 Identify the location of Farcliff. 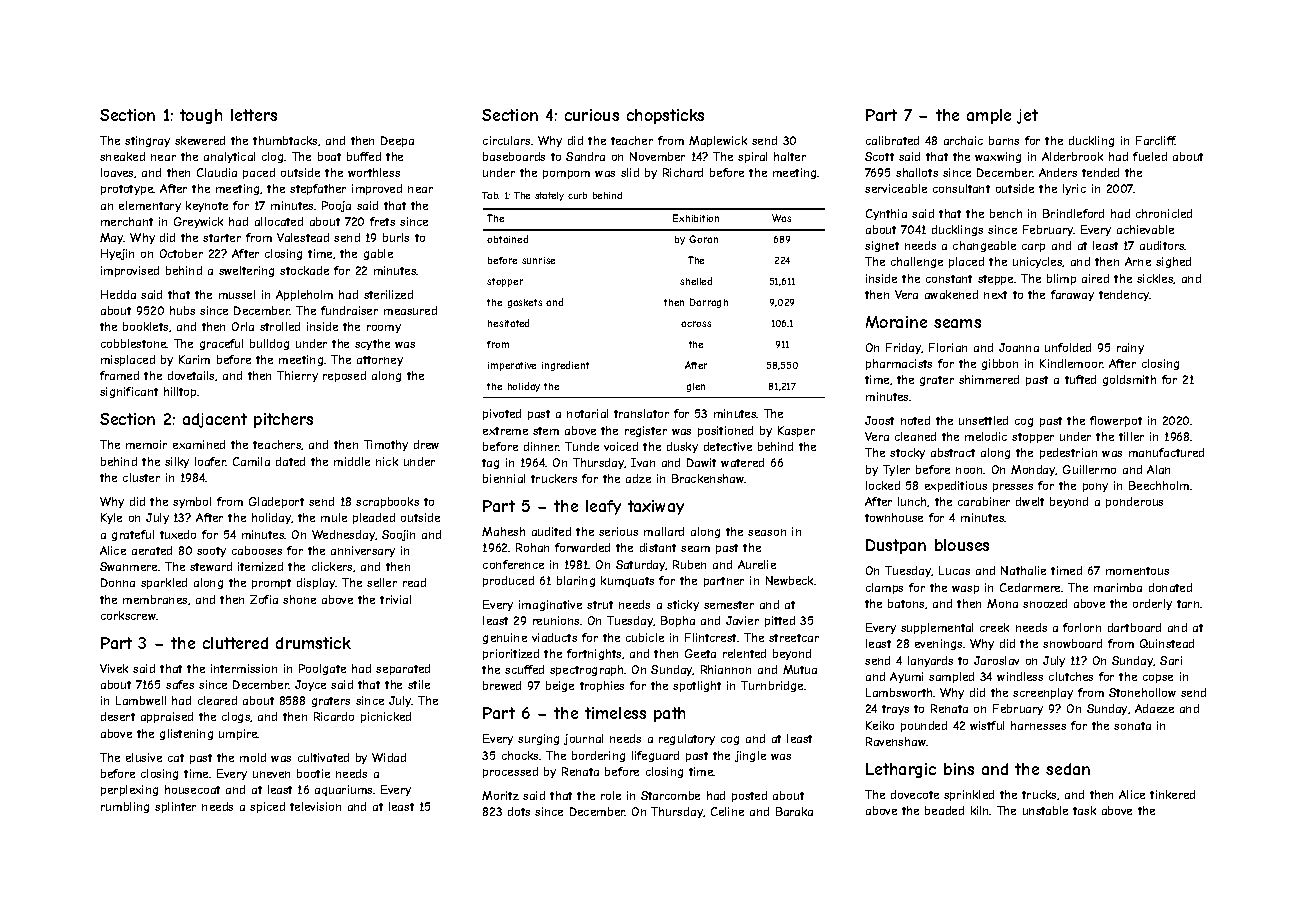
(1156, 140).
